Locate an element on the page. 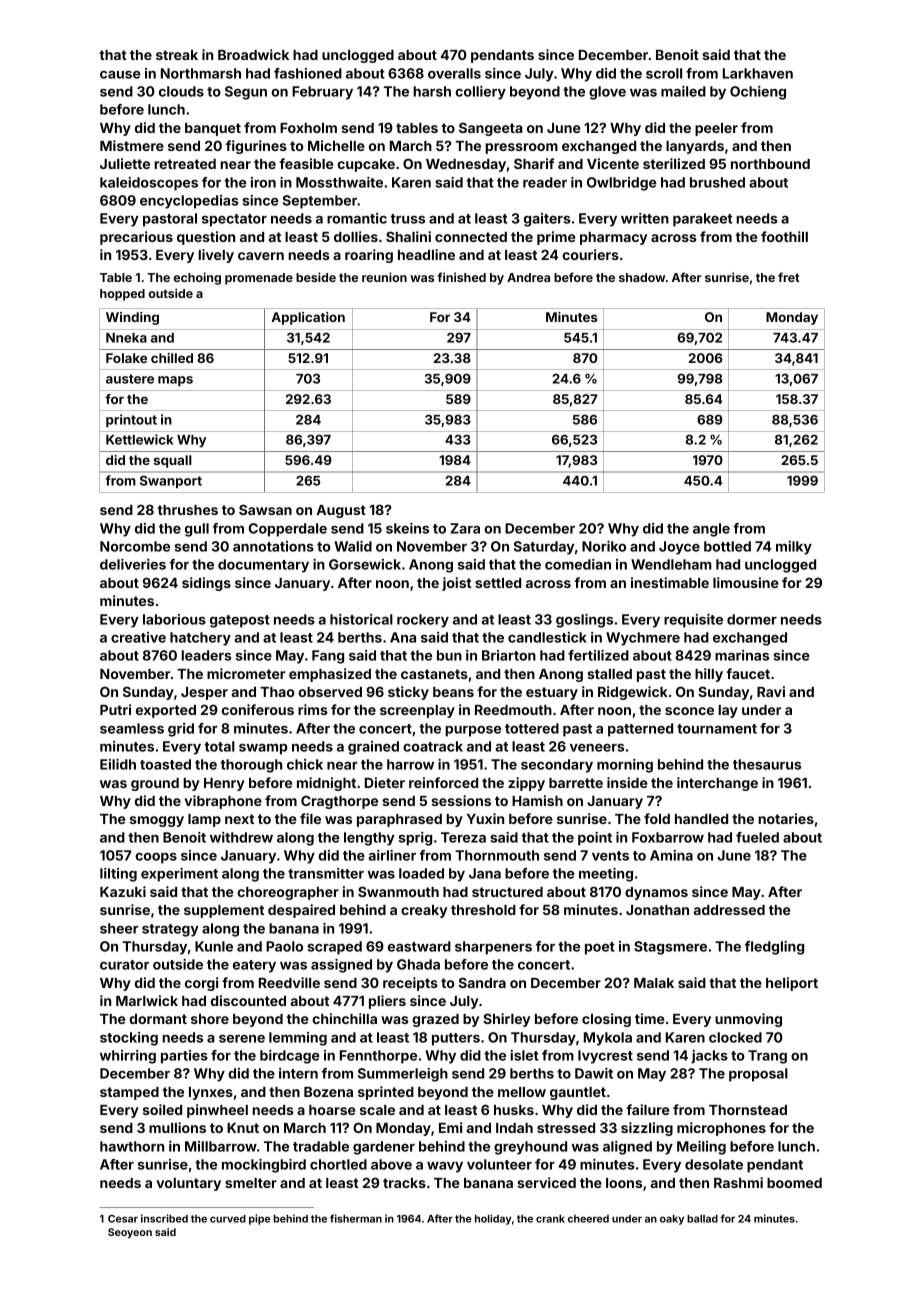 The width and height of the image is (924, 1308). echoing is located at coordinates (197, 278).
